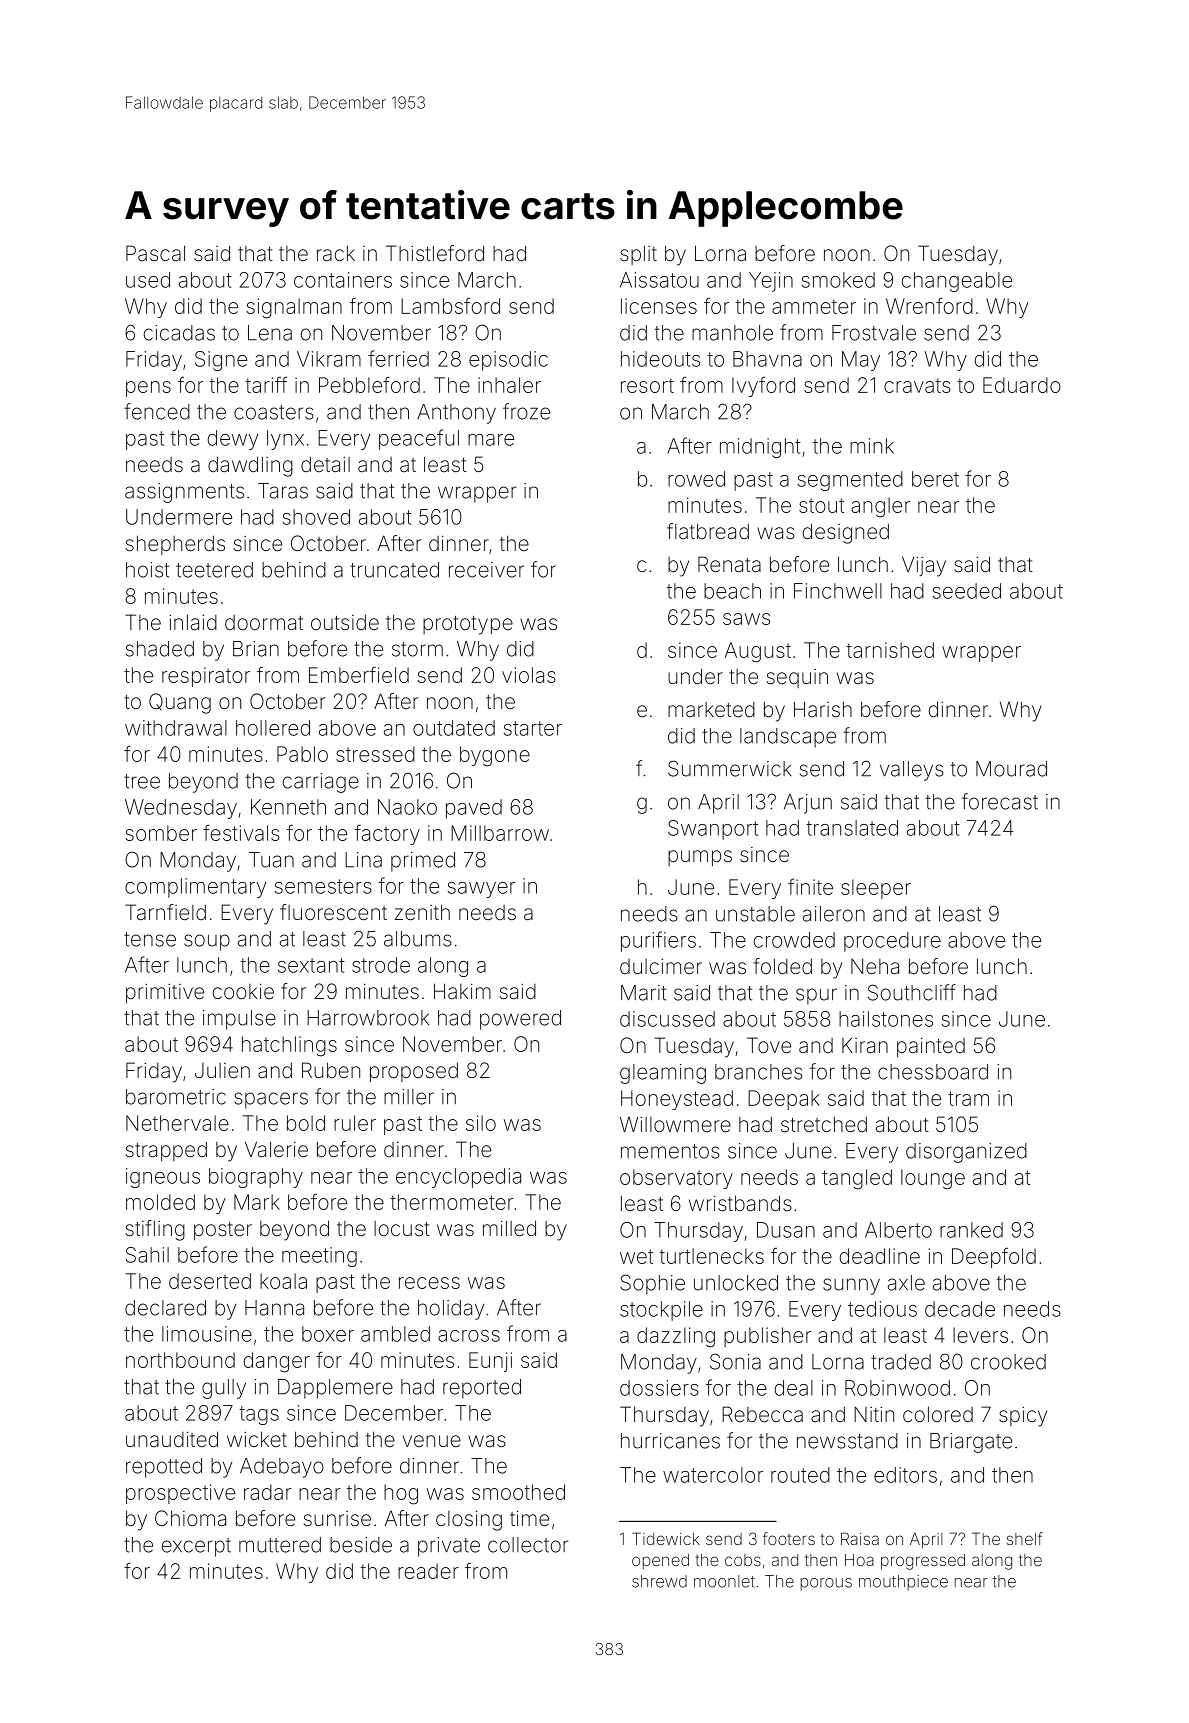 This image has width=1189, height=1723. What do you see at coordinates (414, 1072) in the image?
I see `proposed` at bounding box center [414, 1072].
